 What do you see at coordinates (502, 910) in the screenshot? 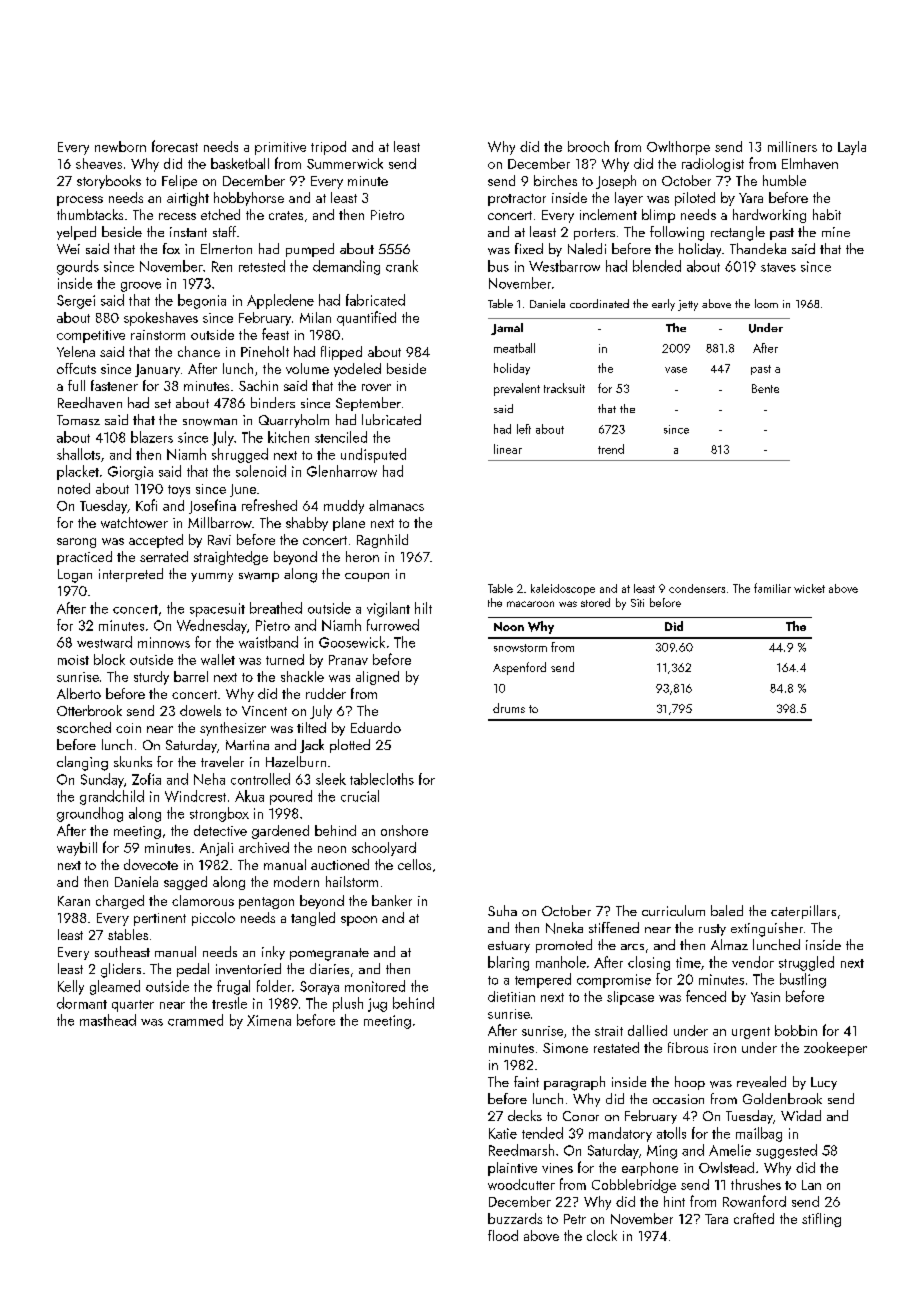
I see `Suha` at bounding box center [502, 910].
